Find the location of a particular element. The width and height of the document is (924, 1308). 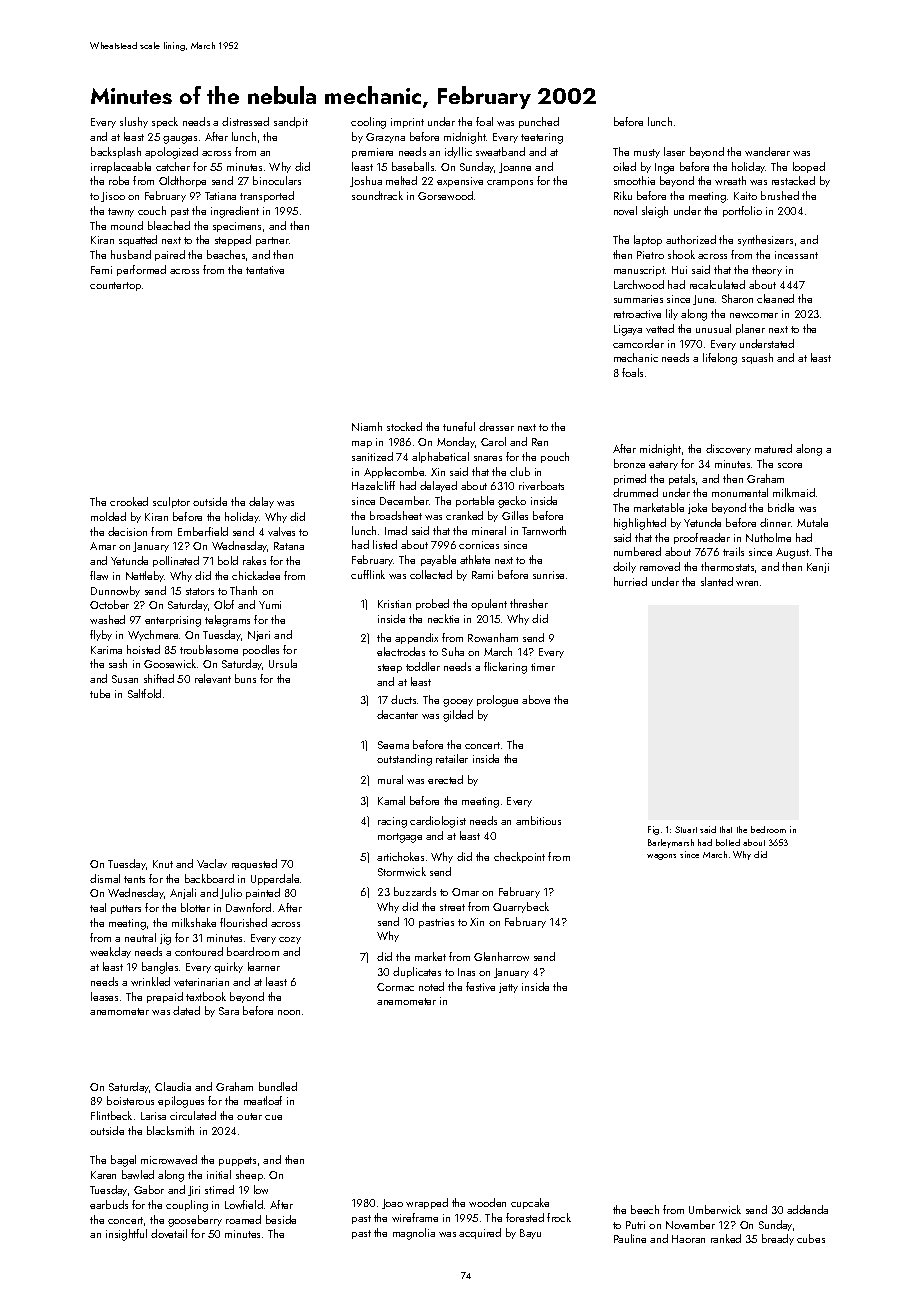

Karima is located at coordinates (106, 650).
